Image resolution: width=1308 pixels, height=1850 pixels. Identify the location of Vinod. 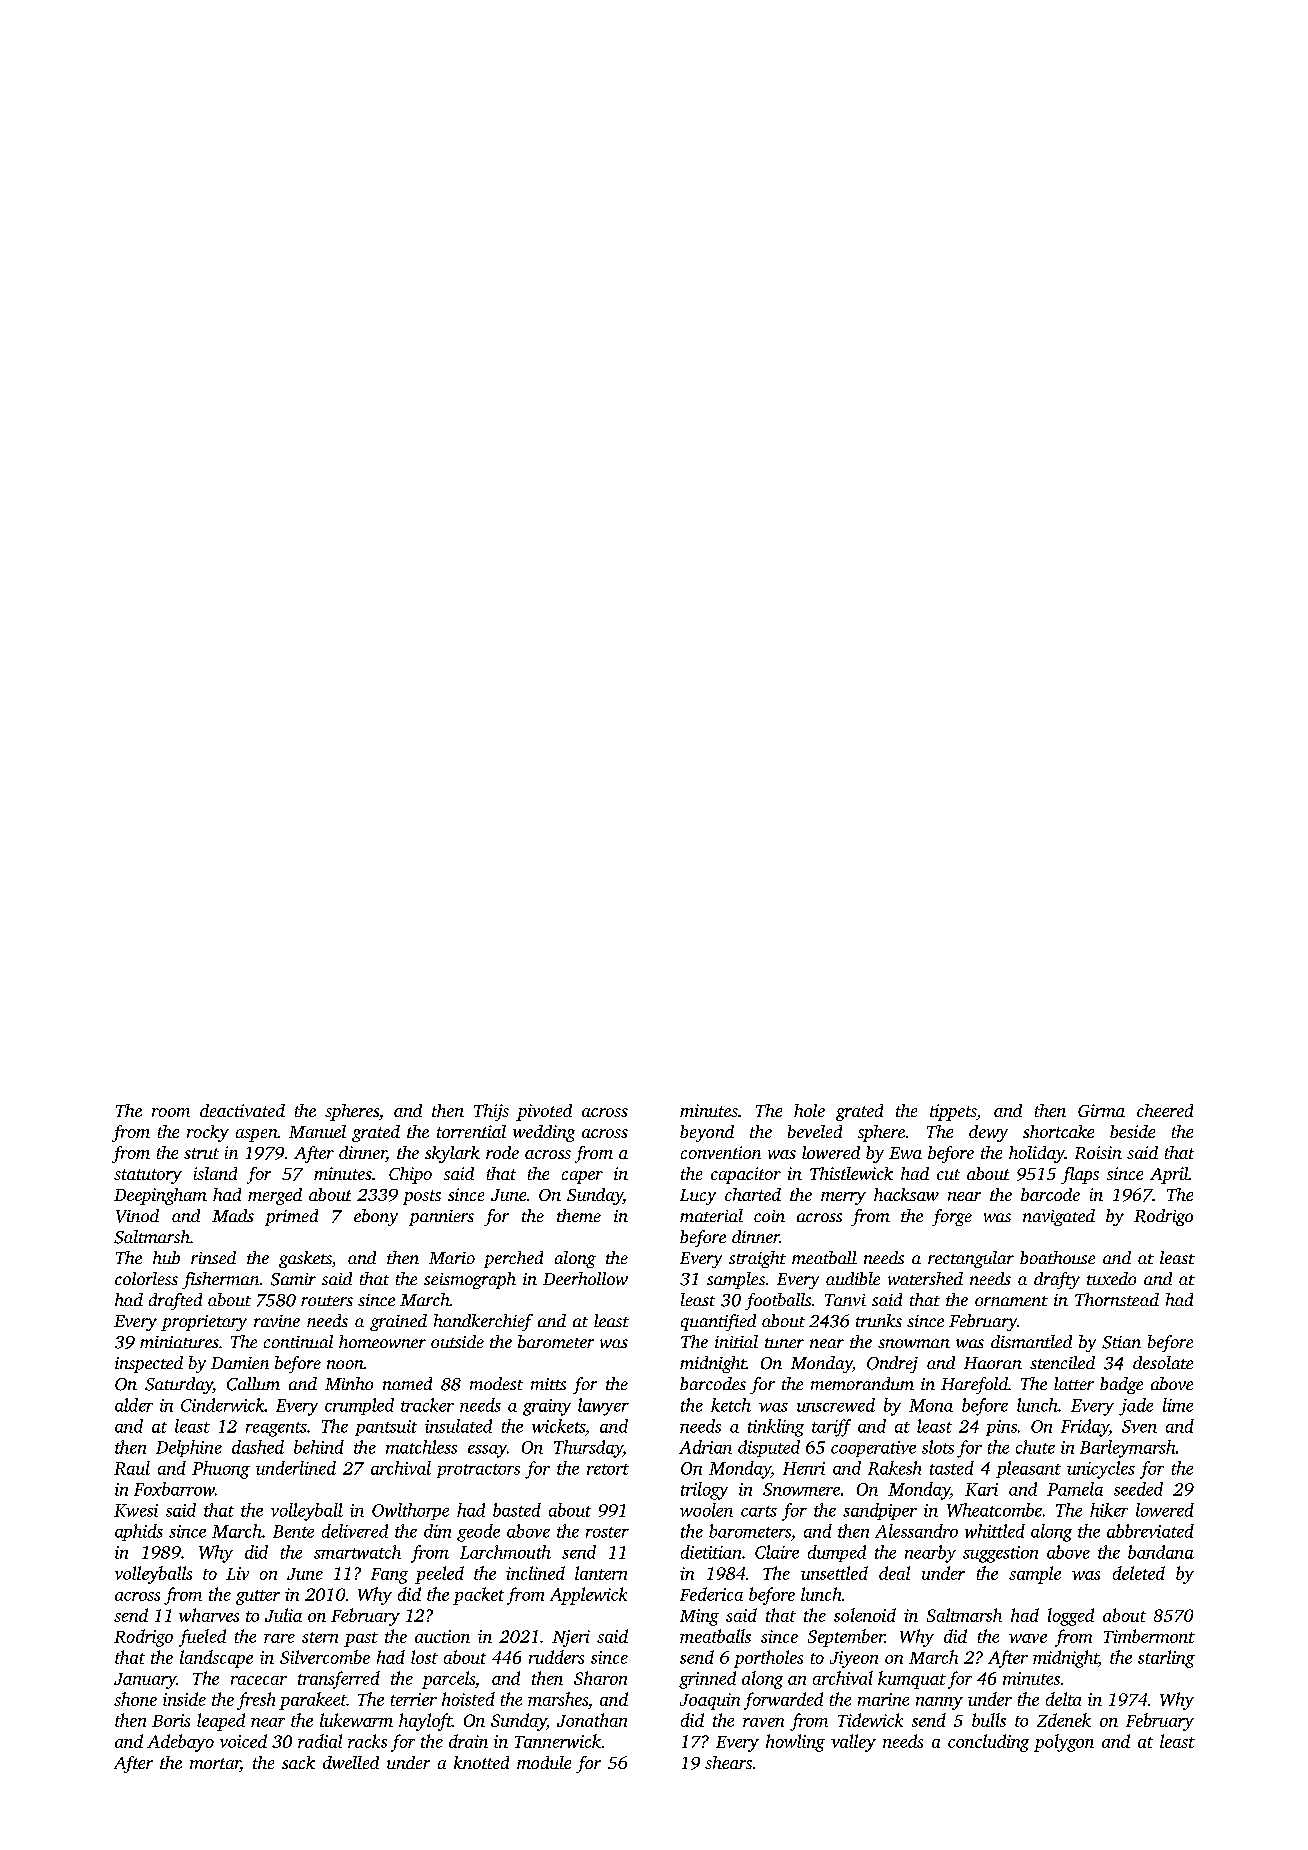
(137, 1216).
